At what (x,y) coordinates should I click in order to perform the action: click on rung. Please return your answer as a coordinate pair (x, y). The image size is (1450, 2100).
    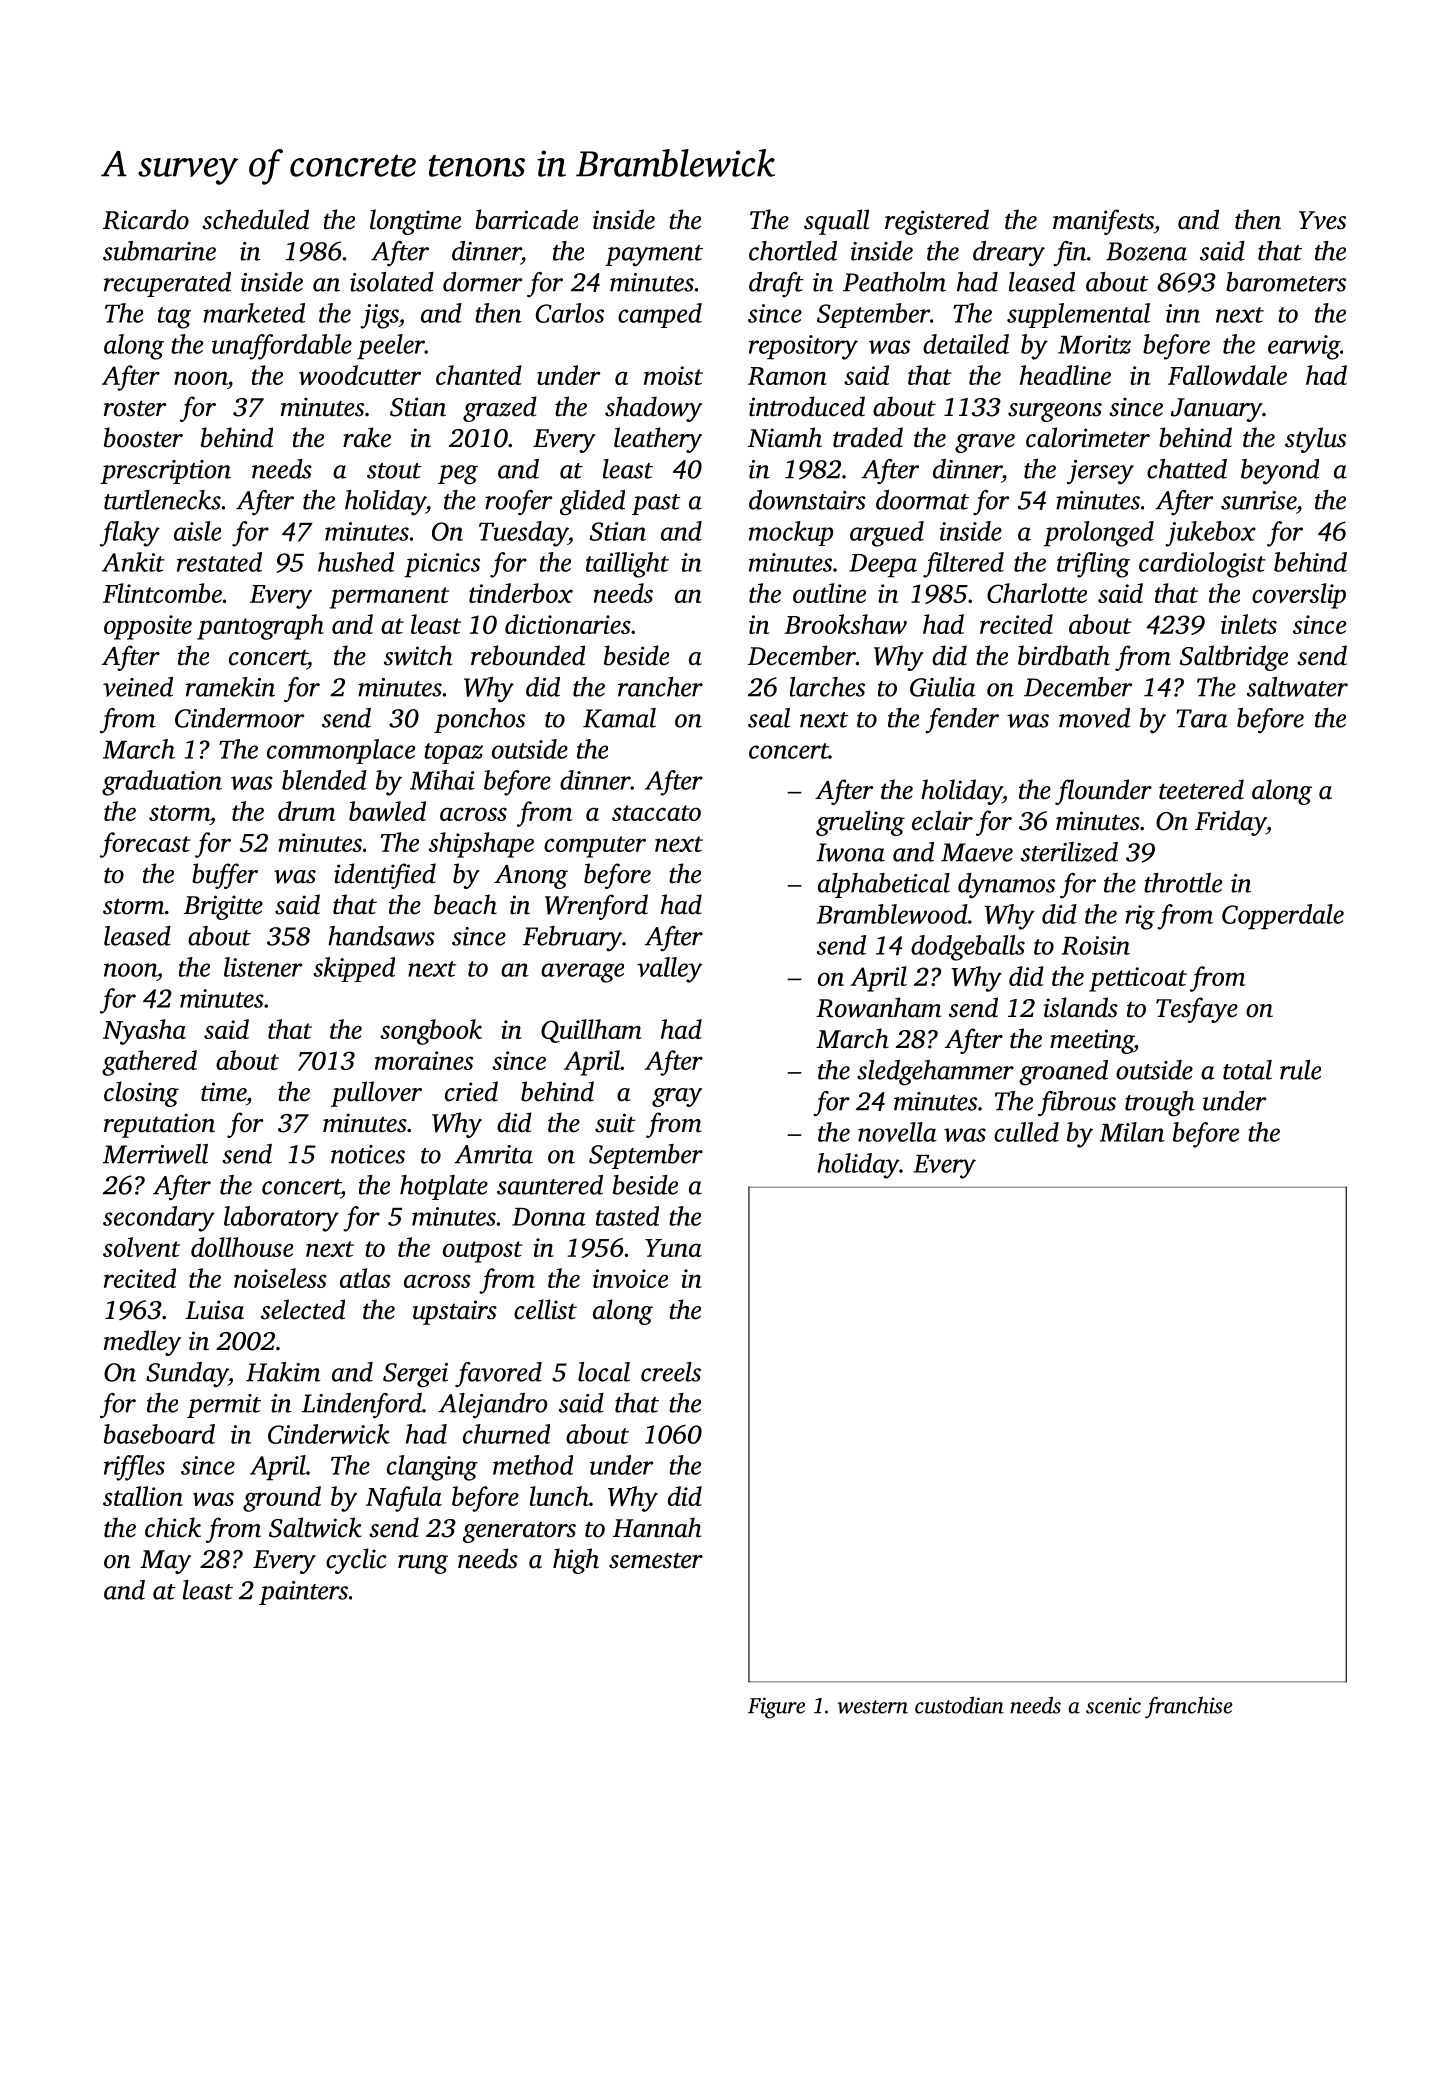
    Looking at the image, I should click on (423, 1564).
